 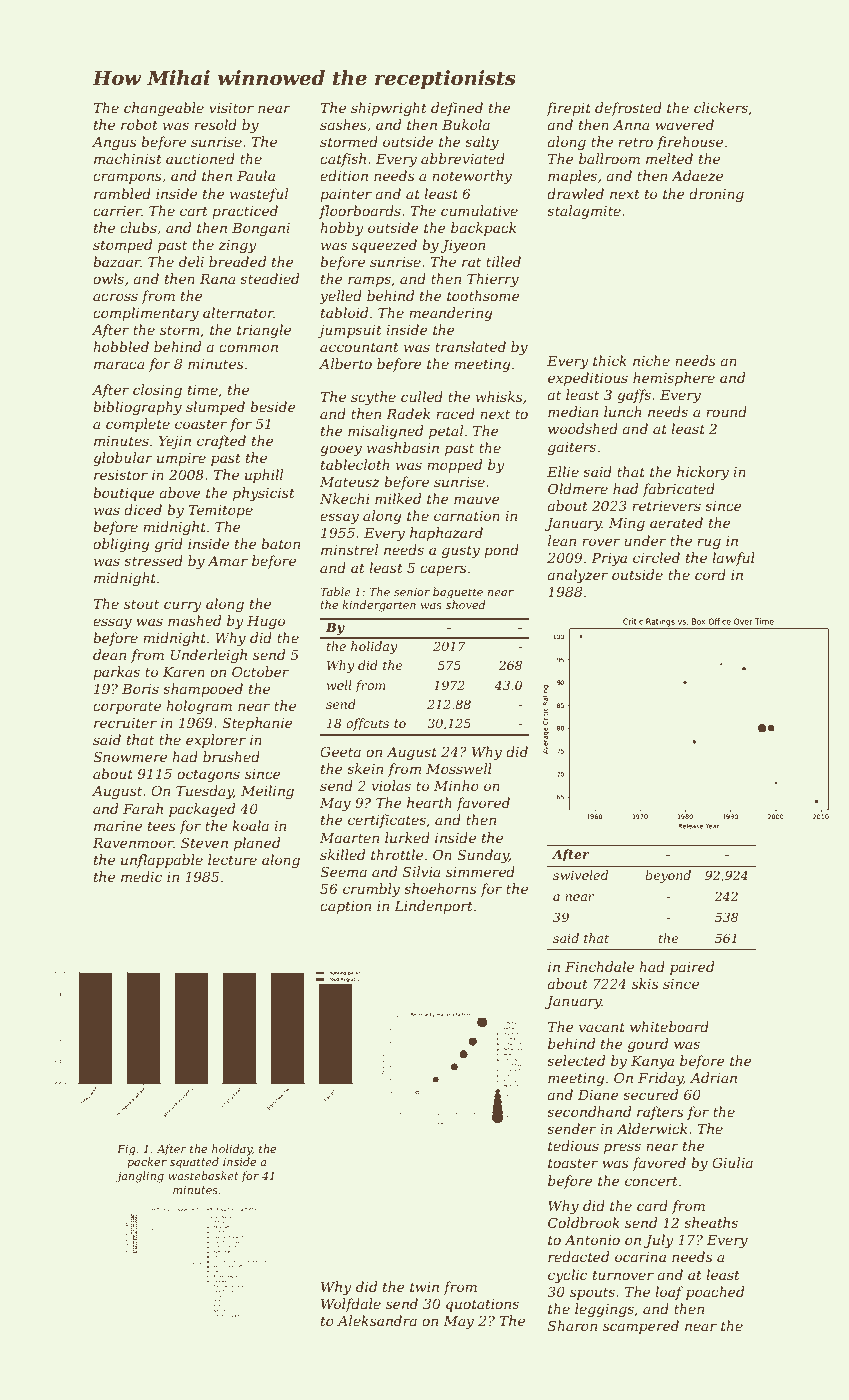 I want to click on Priya, so click(x=609, y=559).
